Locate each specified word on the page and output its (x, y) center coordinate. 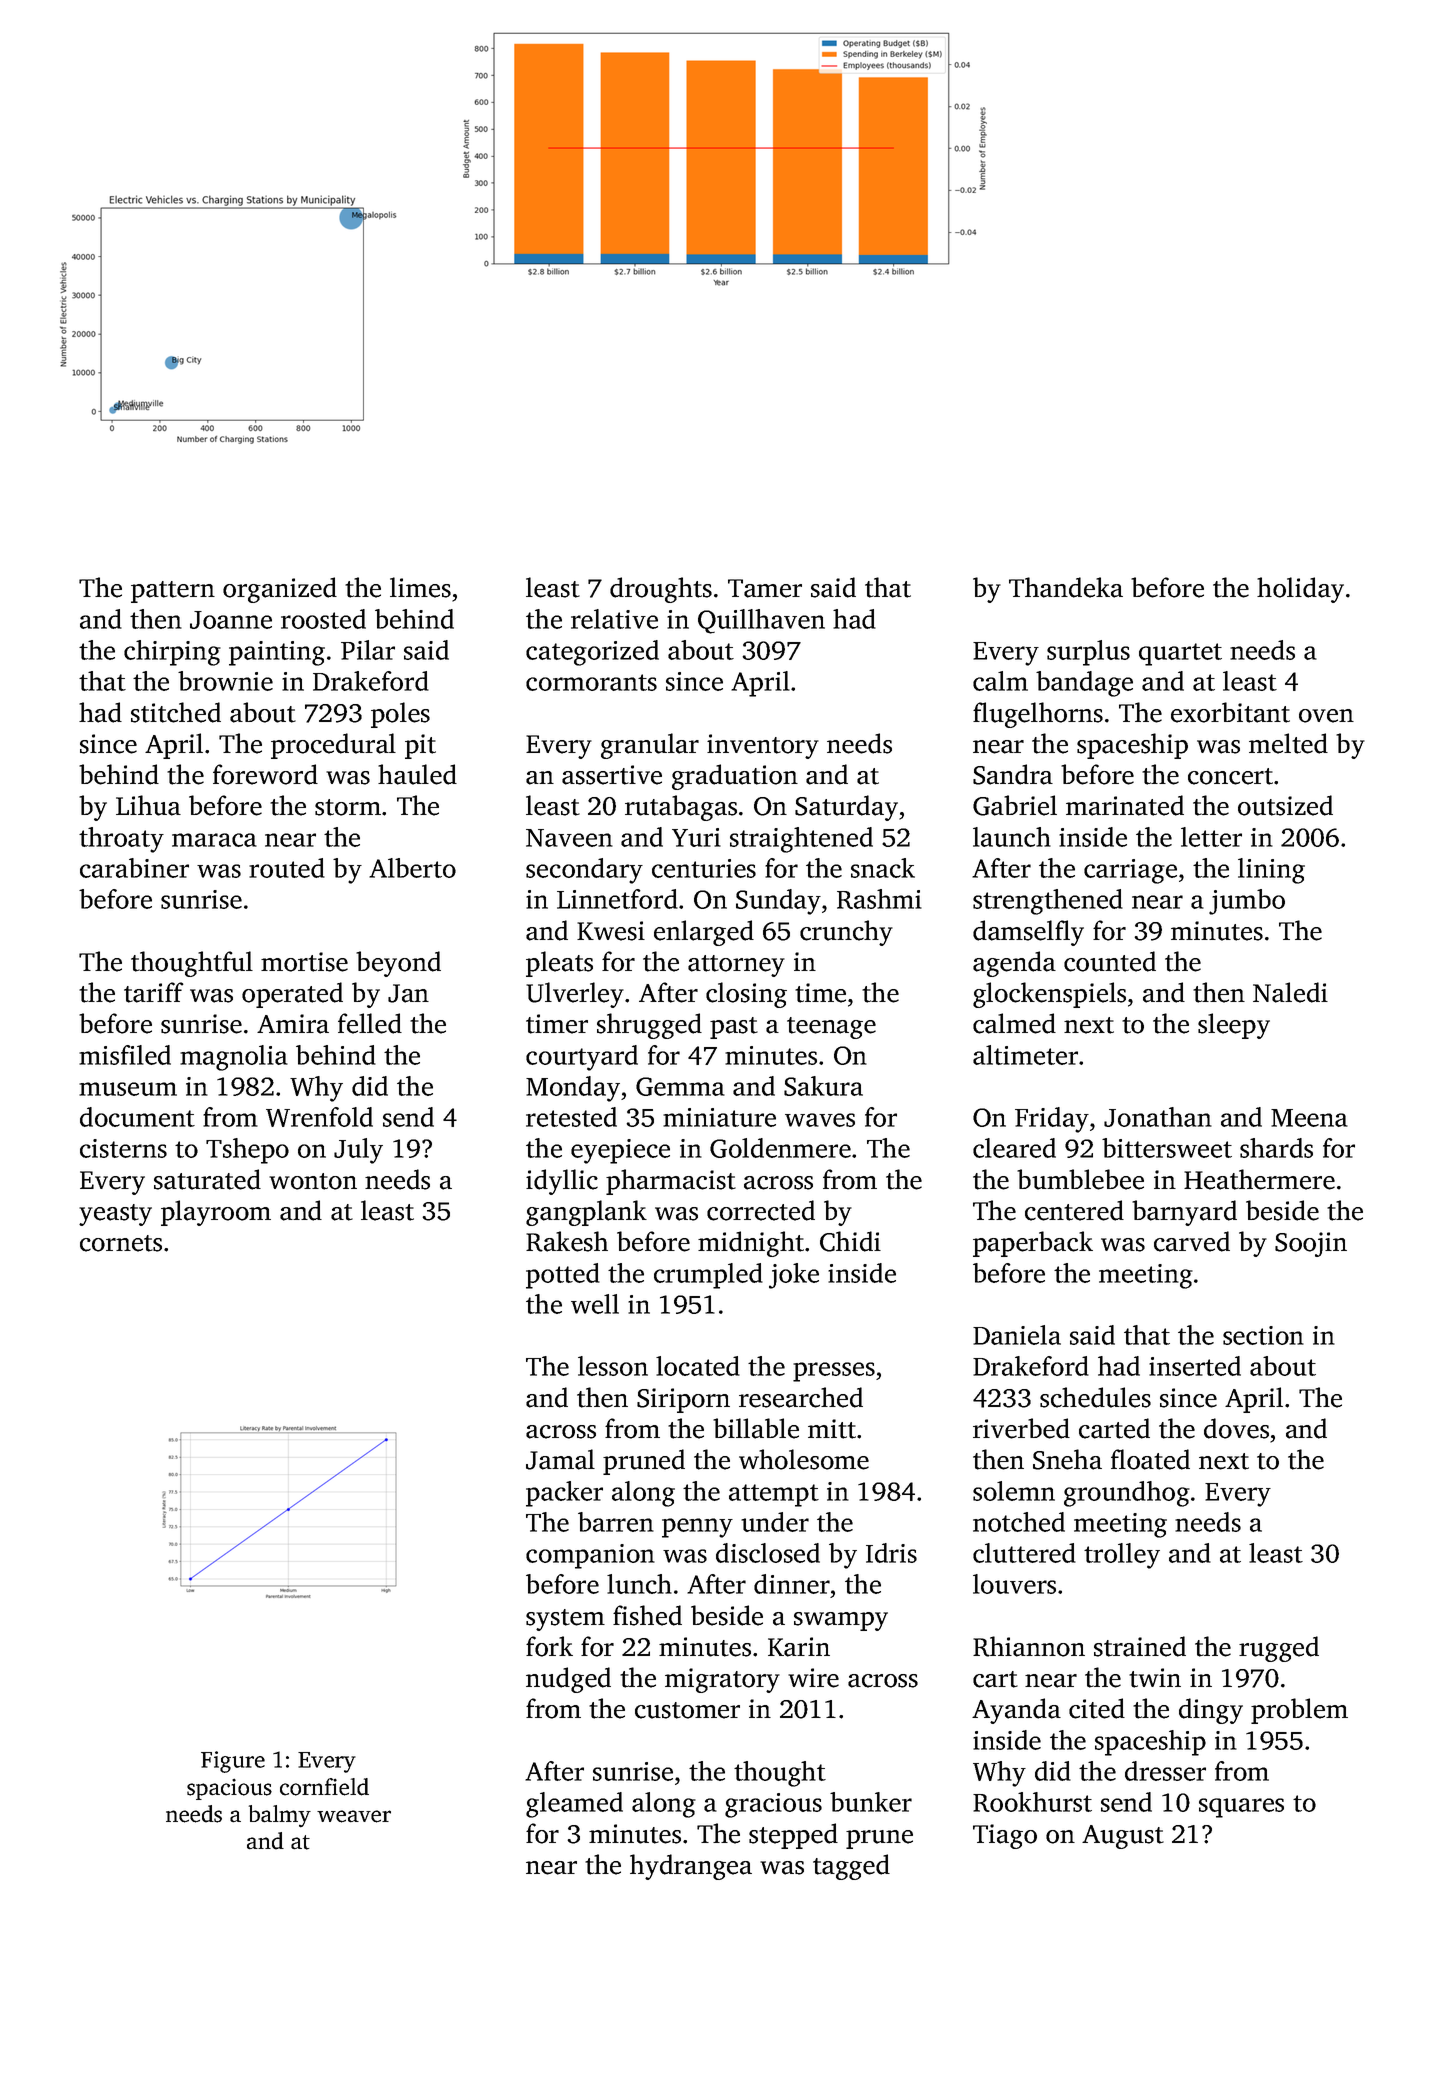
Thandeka (1066, 587)
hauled (417, 774)
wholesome (804, 1459)
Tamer (765, 588)
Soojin (1311, 1244)
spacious (229, 1789)
